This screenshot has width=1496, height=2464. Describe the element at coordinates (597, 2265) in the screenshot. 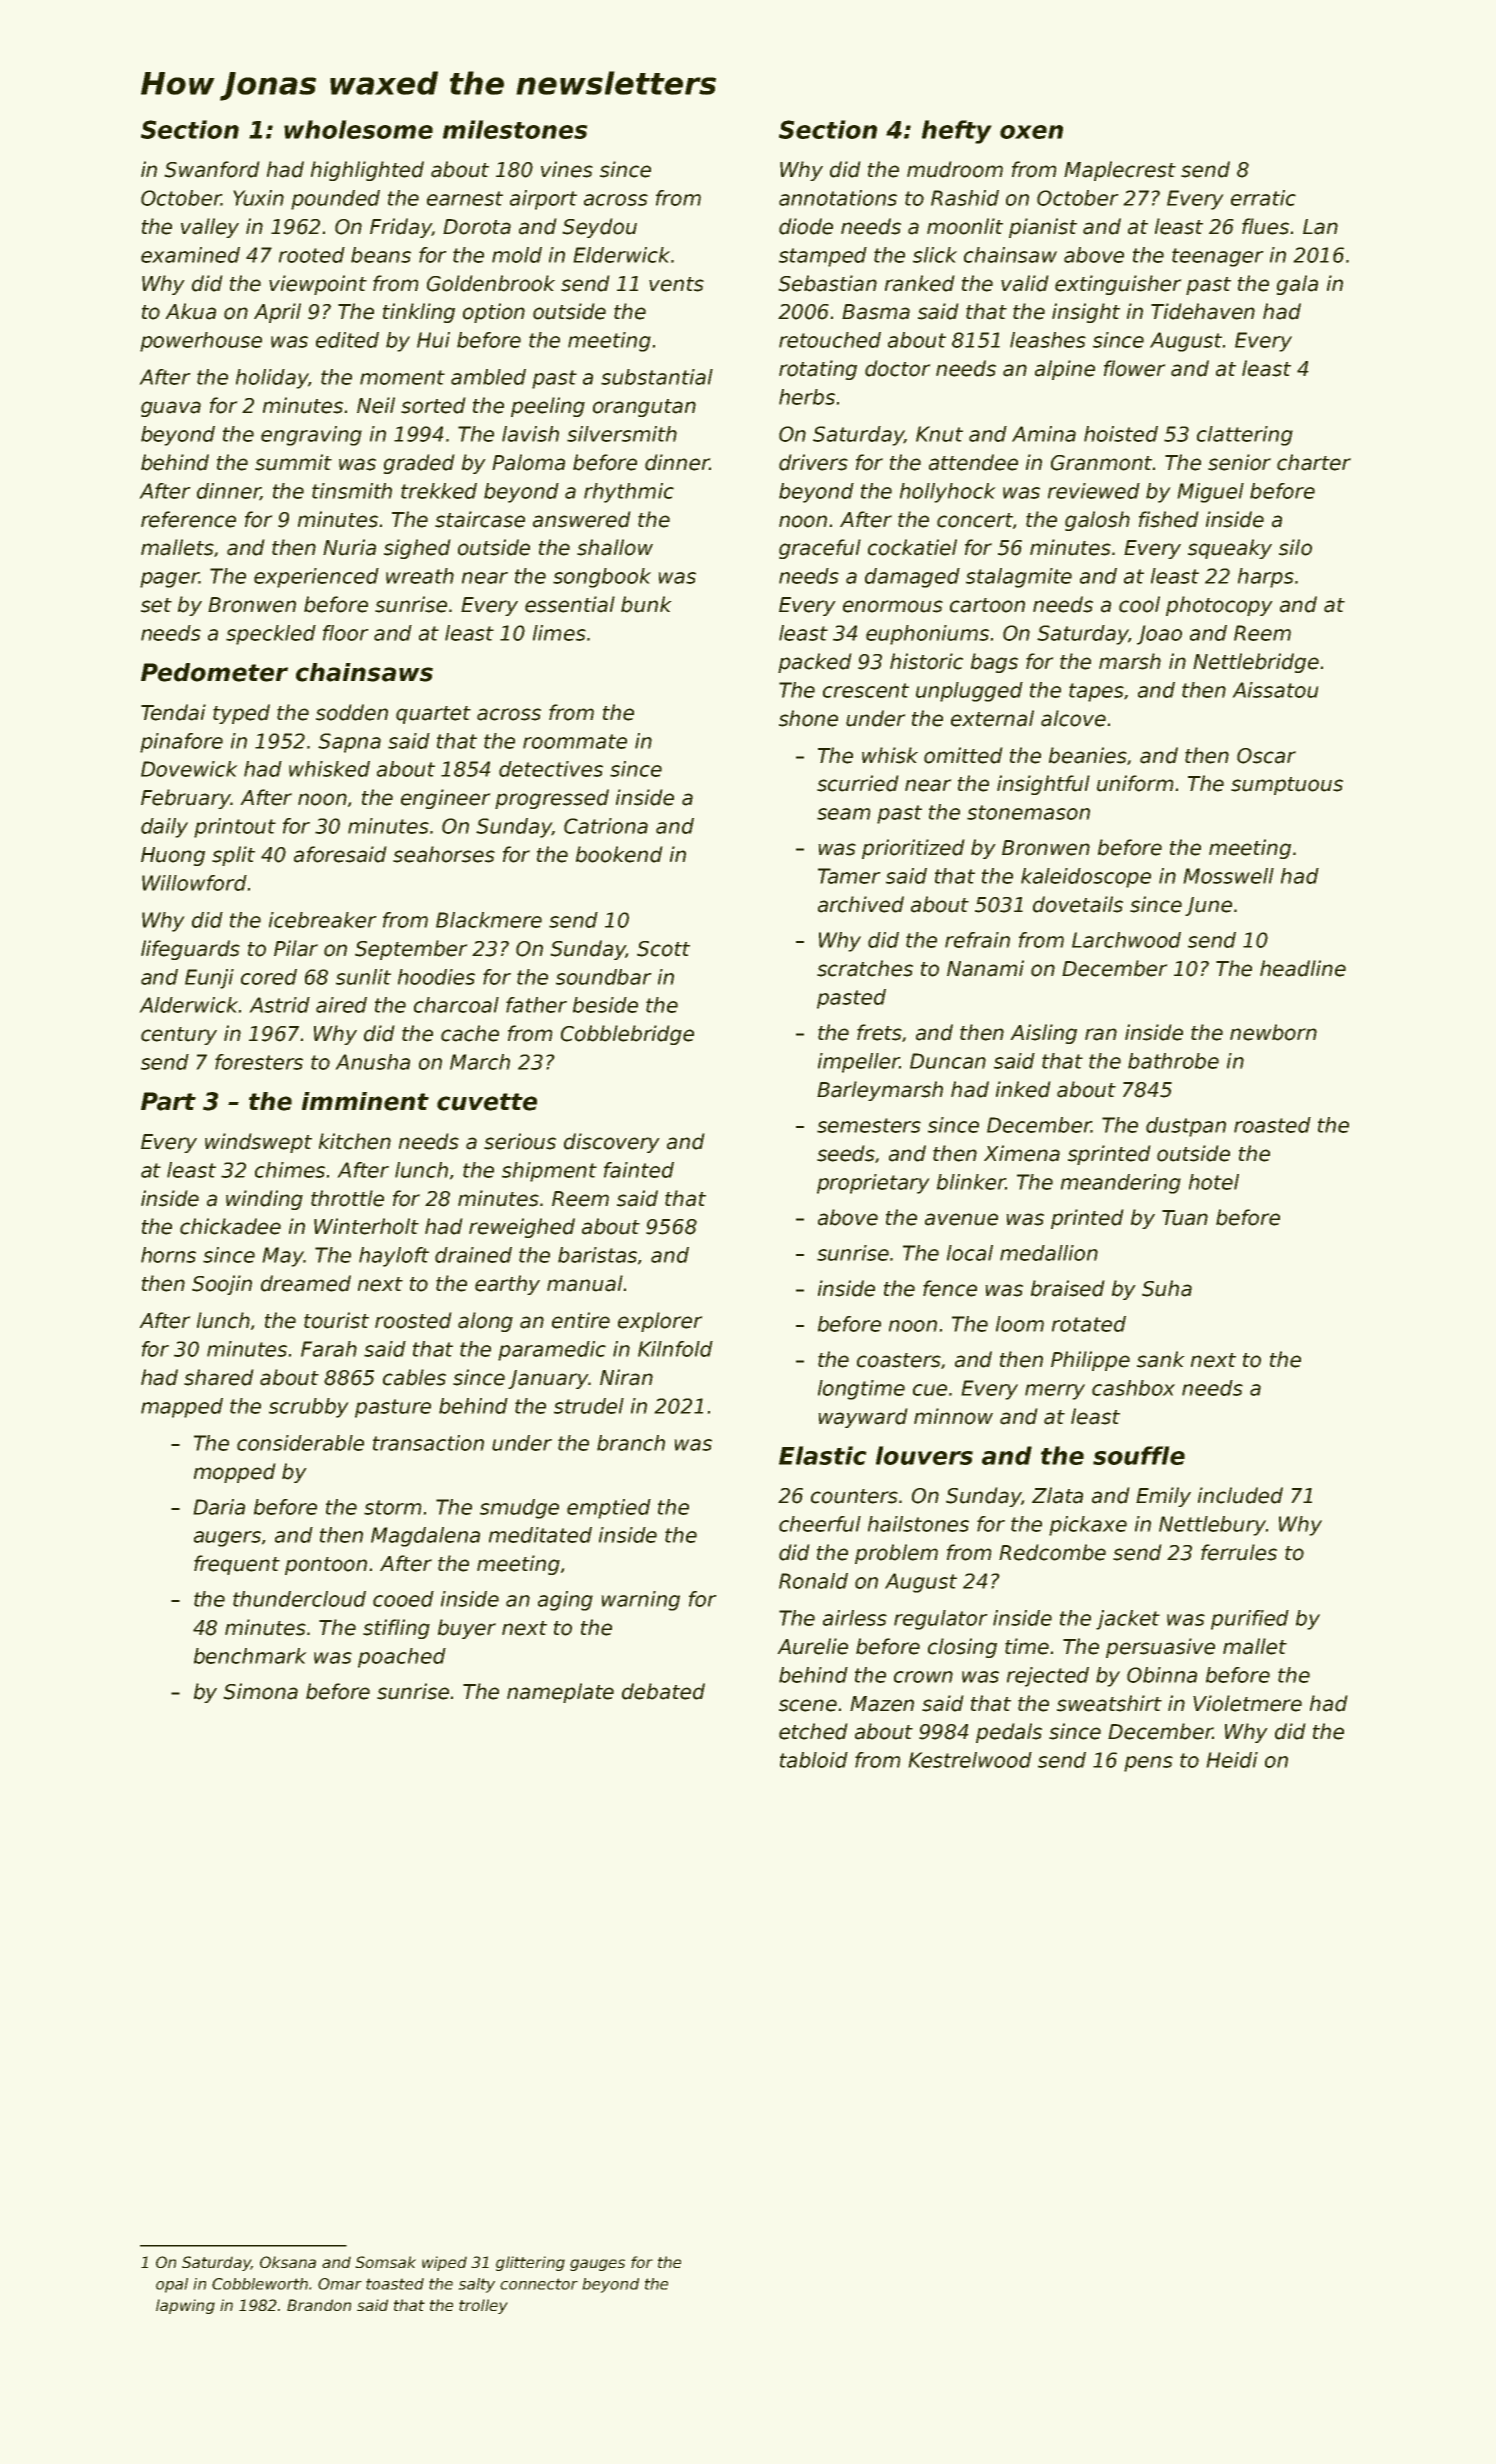

I see `gauges` at that location.
